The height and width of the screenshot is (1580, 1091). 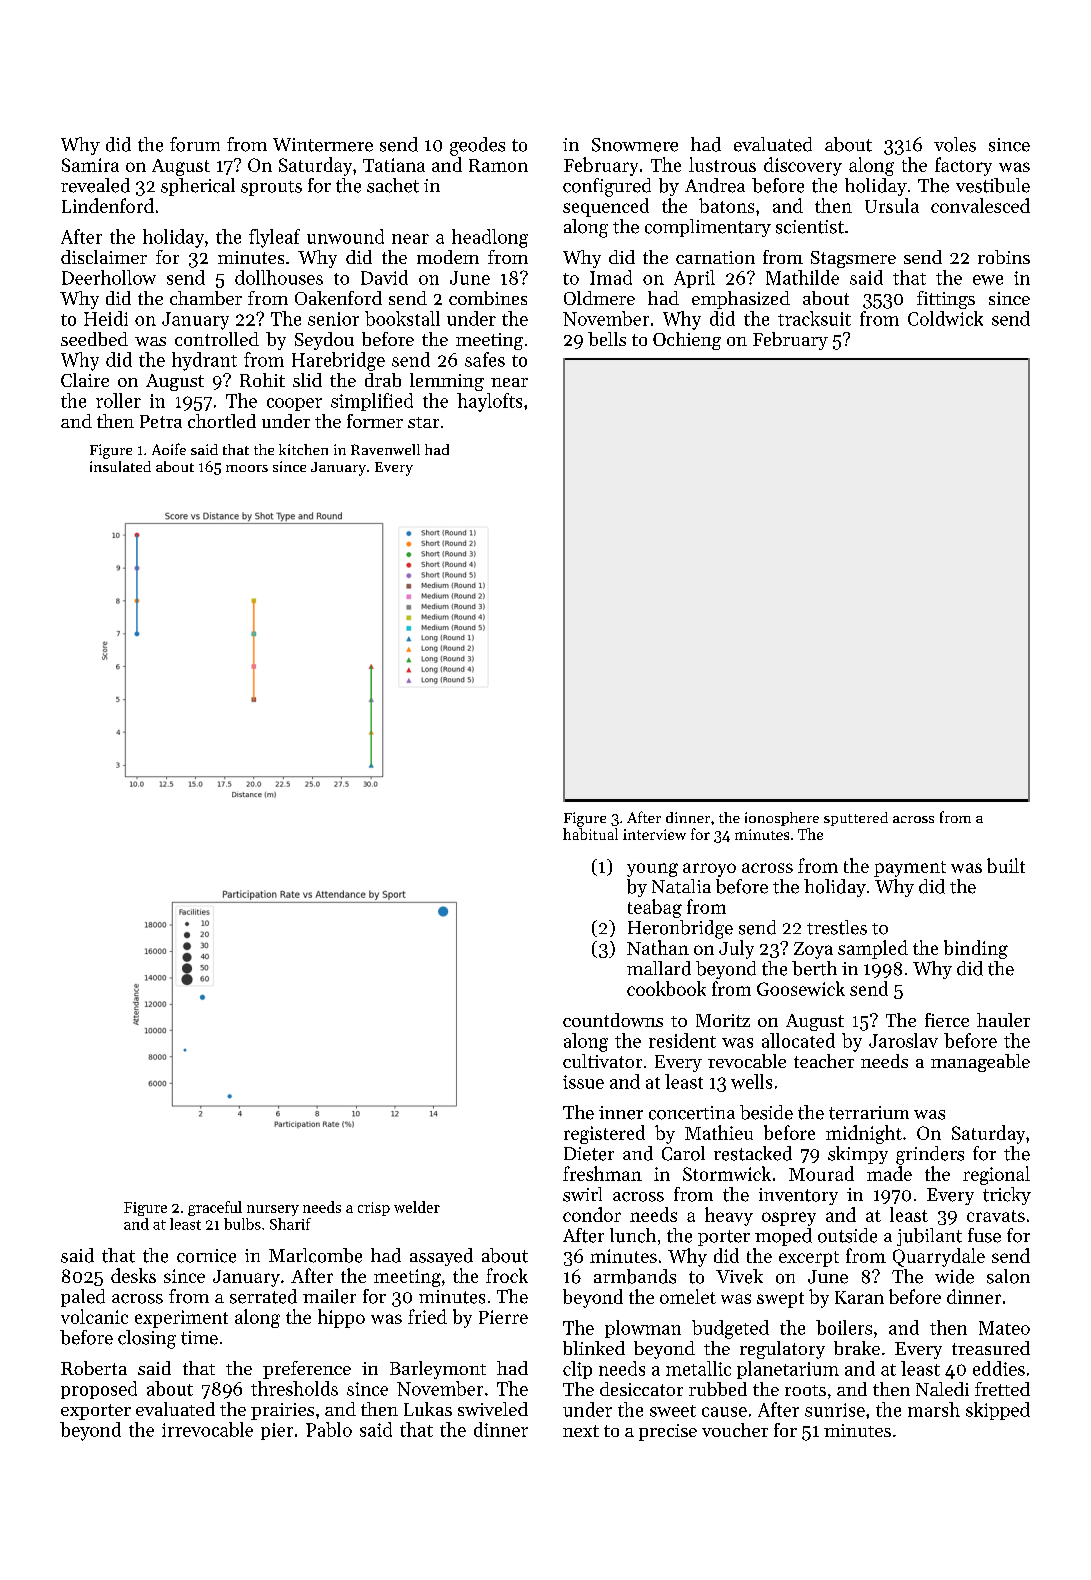 What do you see at coordinates (120, 466) in the screenshot?
I see `insulated` at bounding box center [120, 466].
